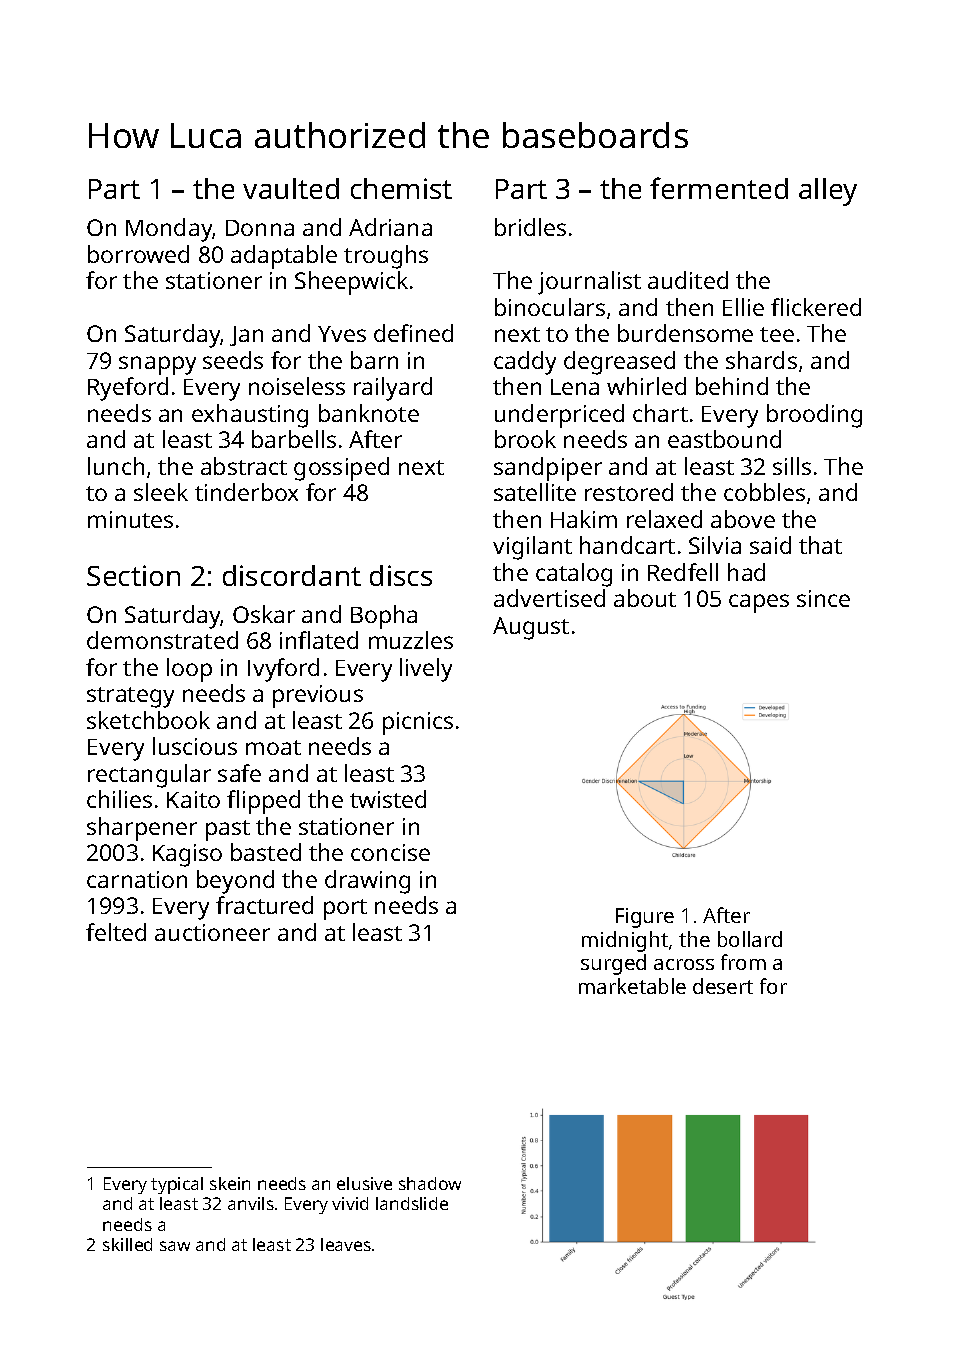  Describe the element at coordinates (116, 932) in the document. I see `felted` at that location.
